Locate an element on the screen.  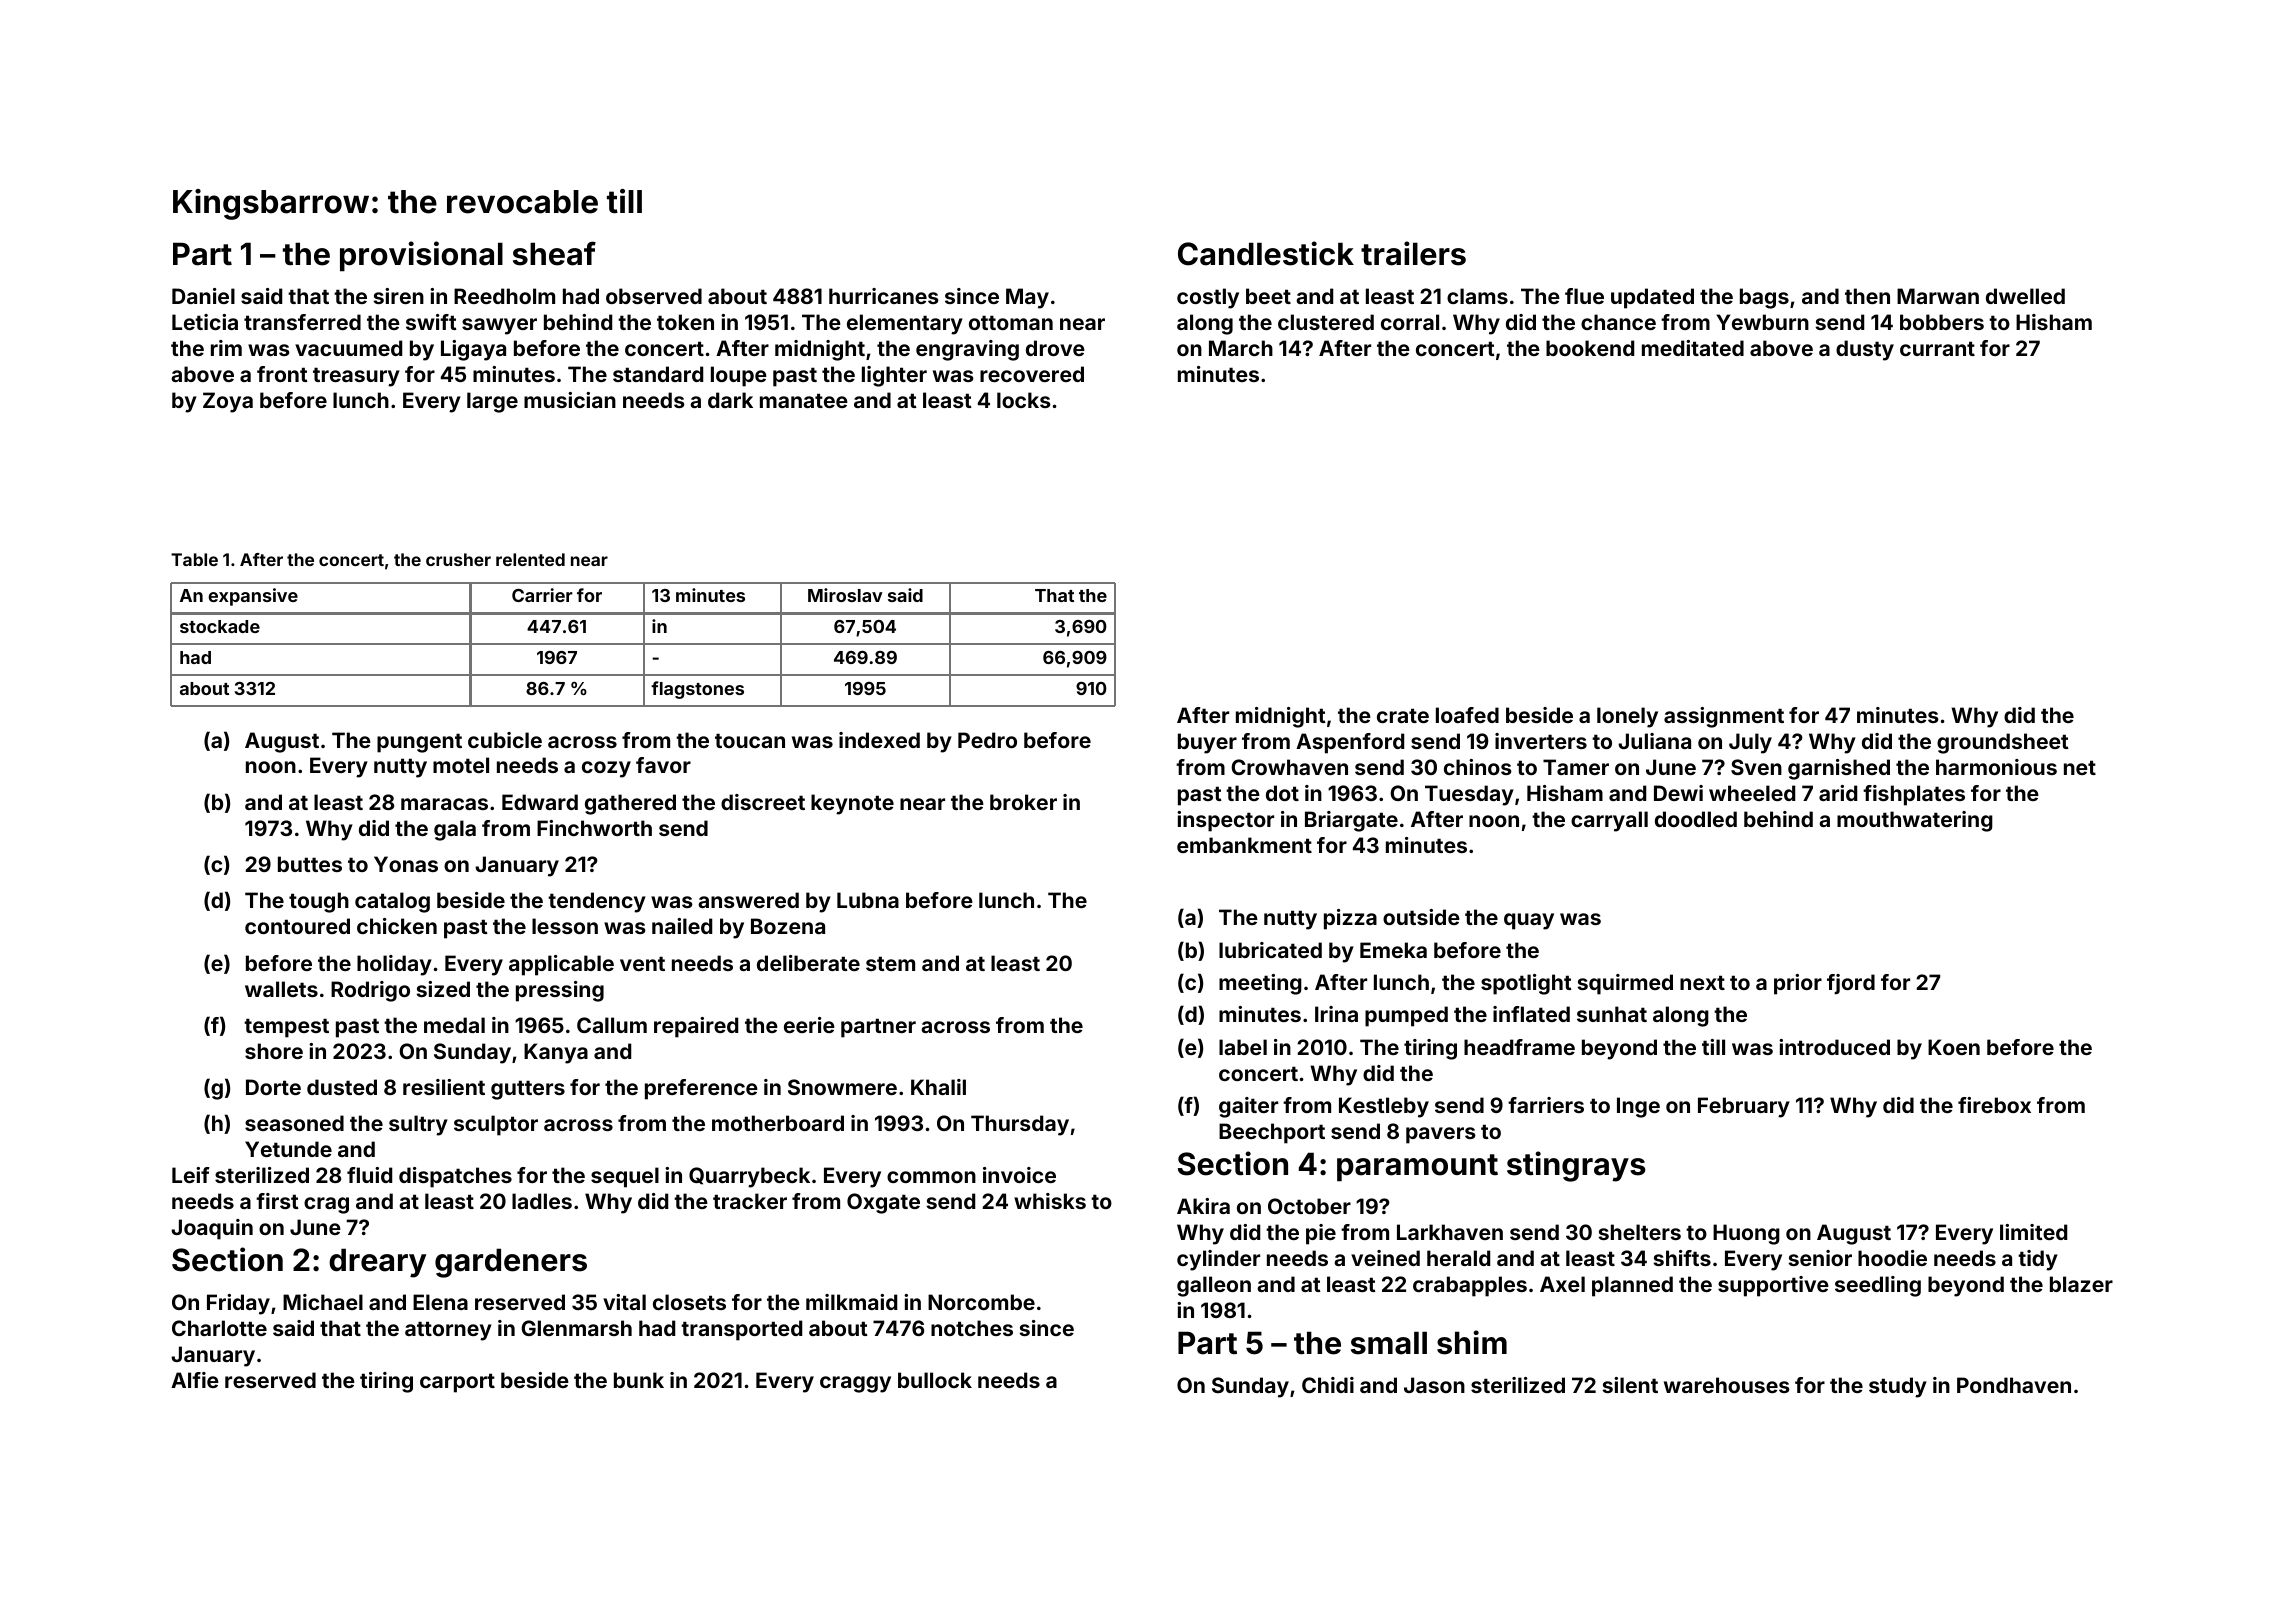
Michael is located at coordinates (323, 1302).
